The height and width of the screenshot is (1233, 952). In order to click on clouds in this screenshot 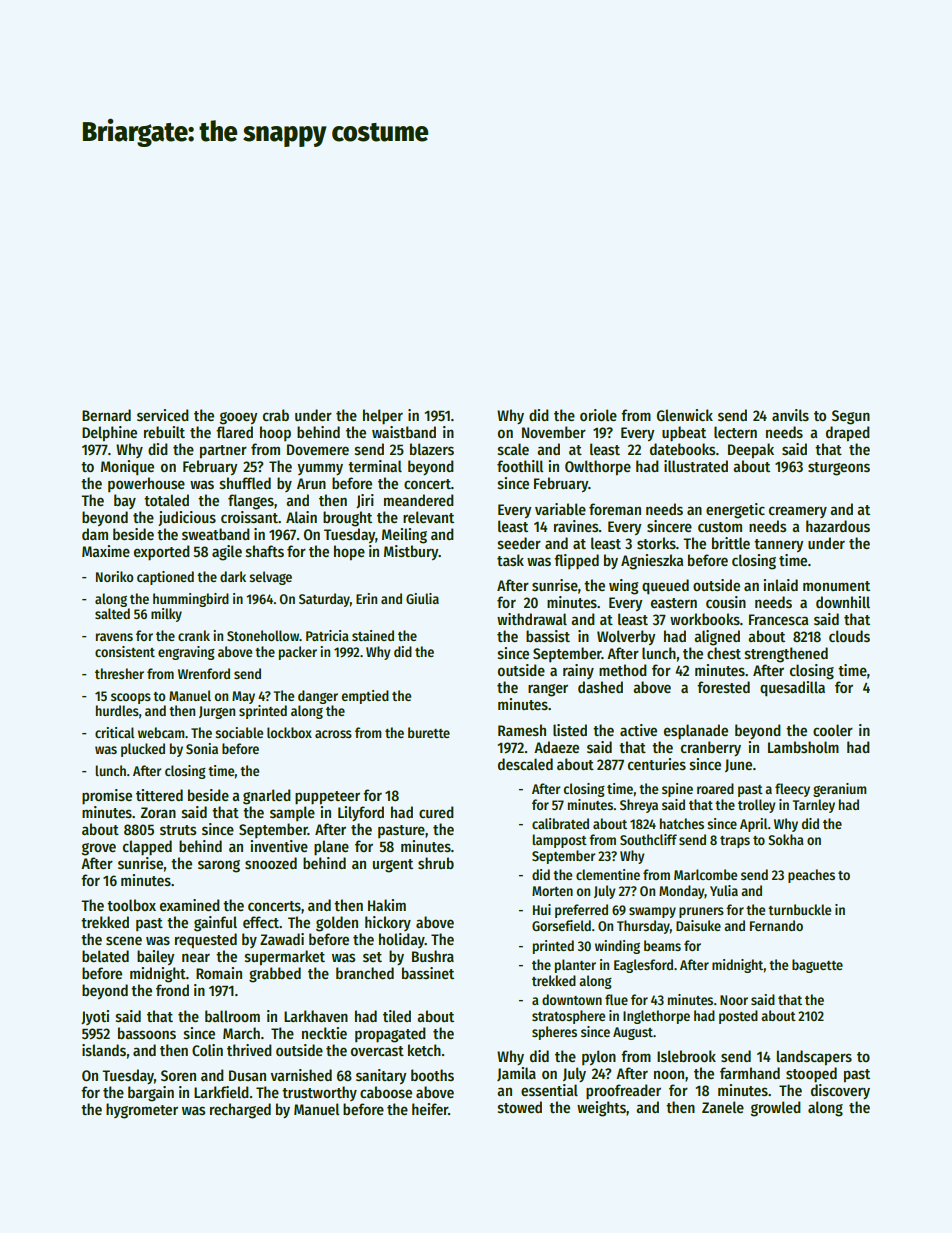, I will do `click(849, 636)`.
